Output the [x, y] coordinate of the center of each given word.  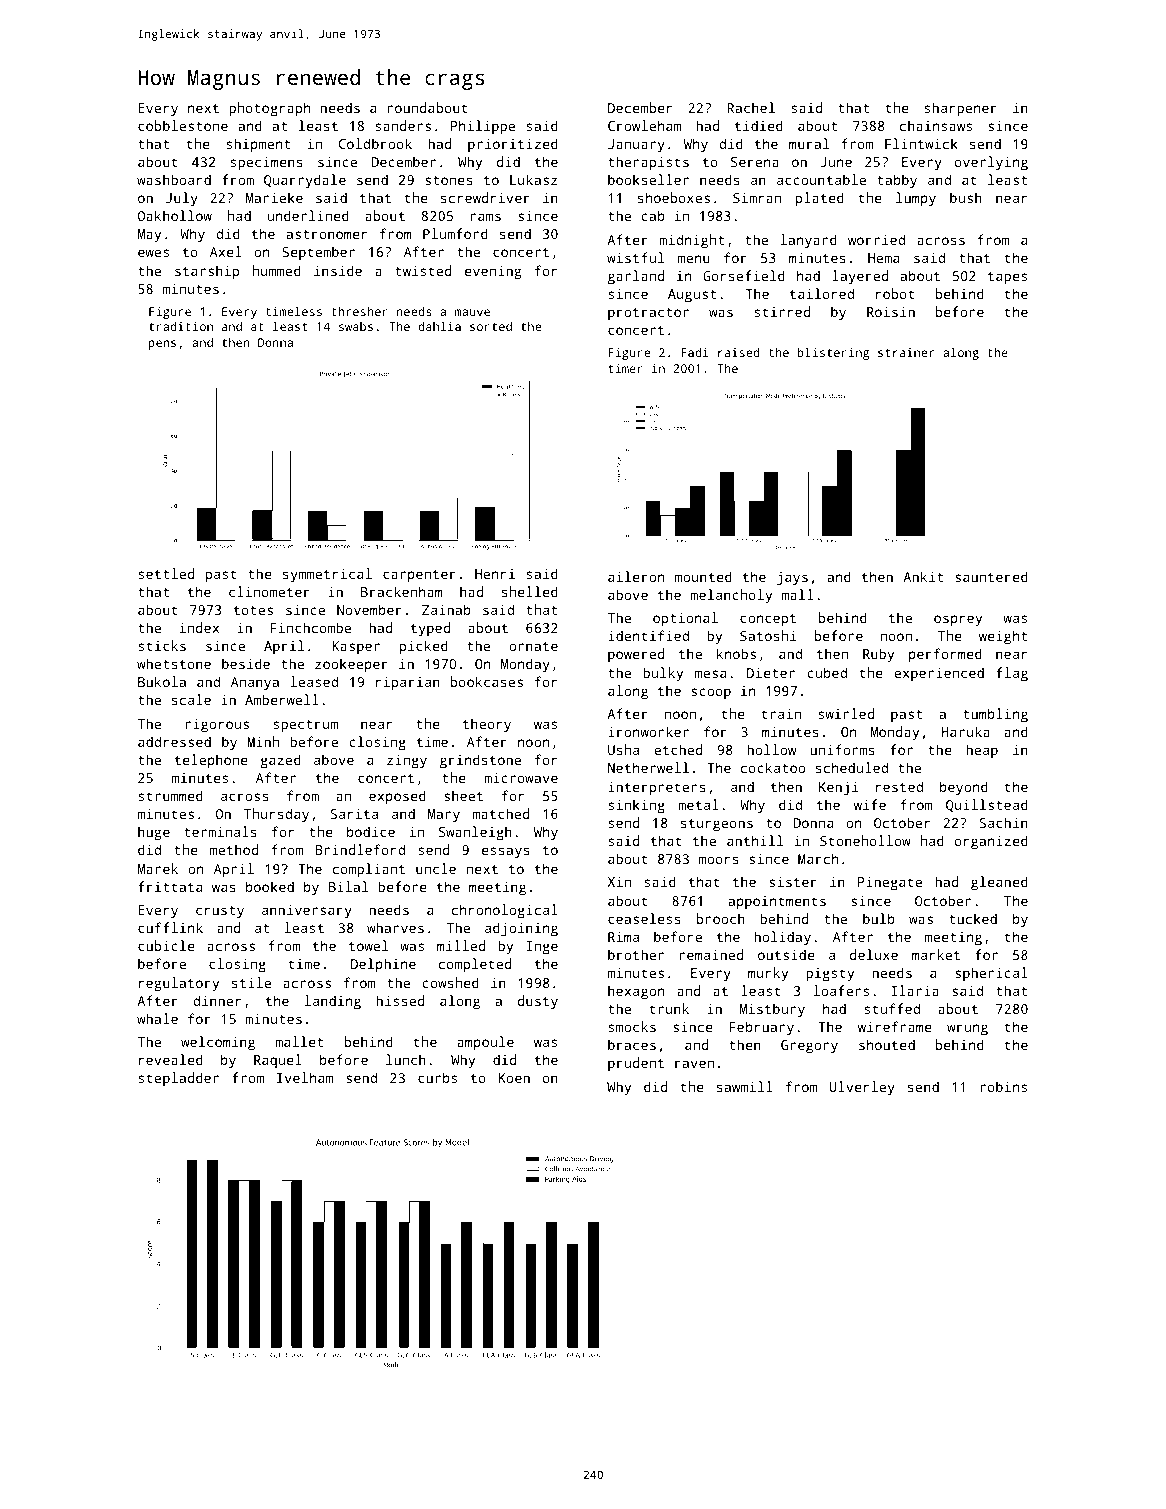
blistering [833, 353]
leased [314, 681]
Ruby [878, 655]
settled [166, 573]
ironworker [648, 731]
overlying [991, 163]
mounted [703, 576]
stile [251, 982]
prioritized [513, 145]
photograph [269, 109]
